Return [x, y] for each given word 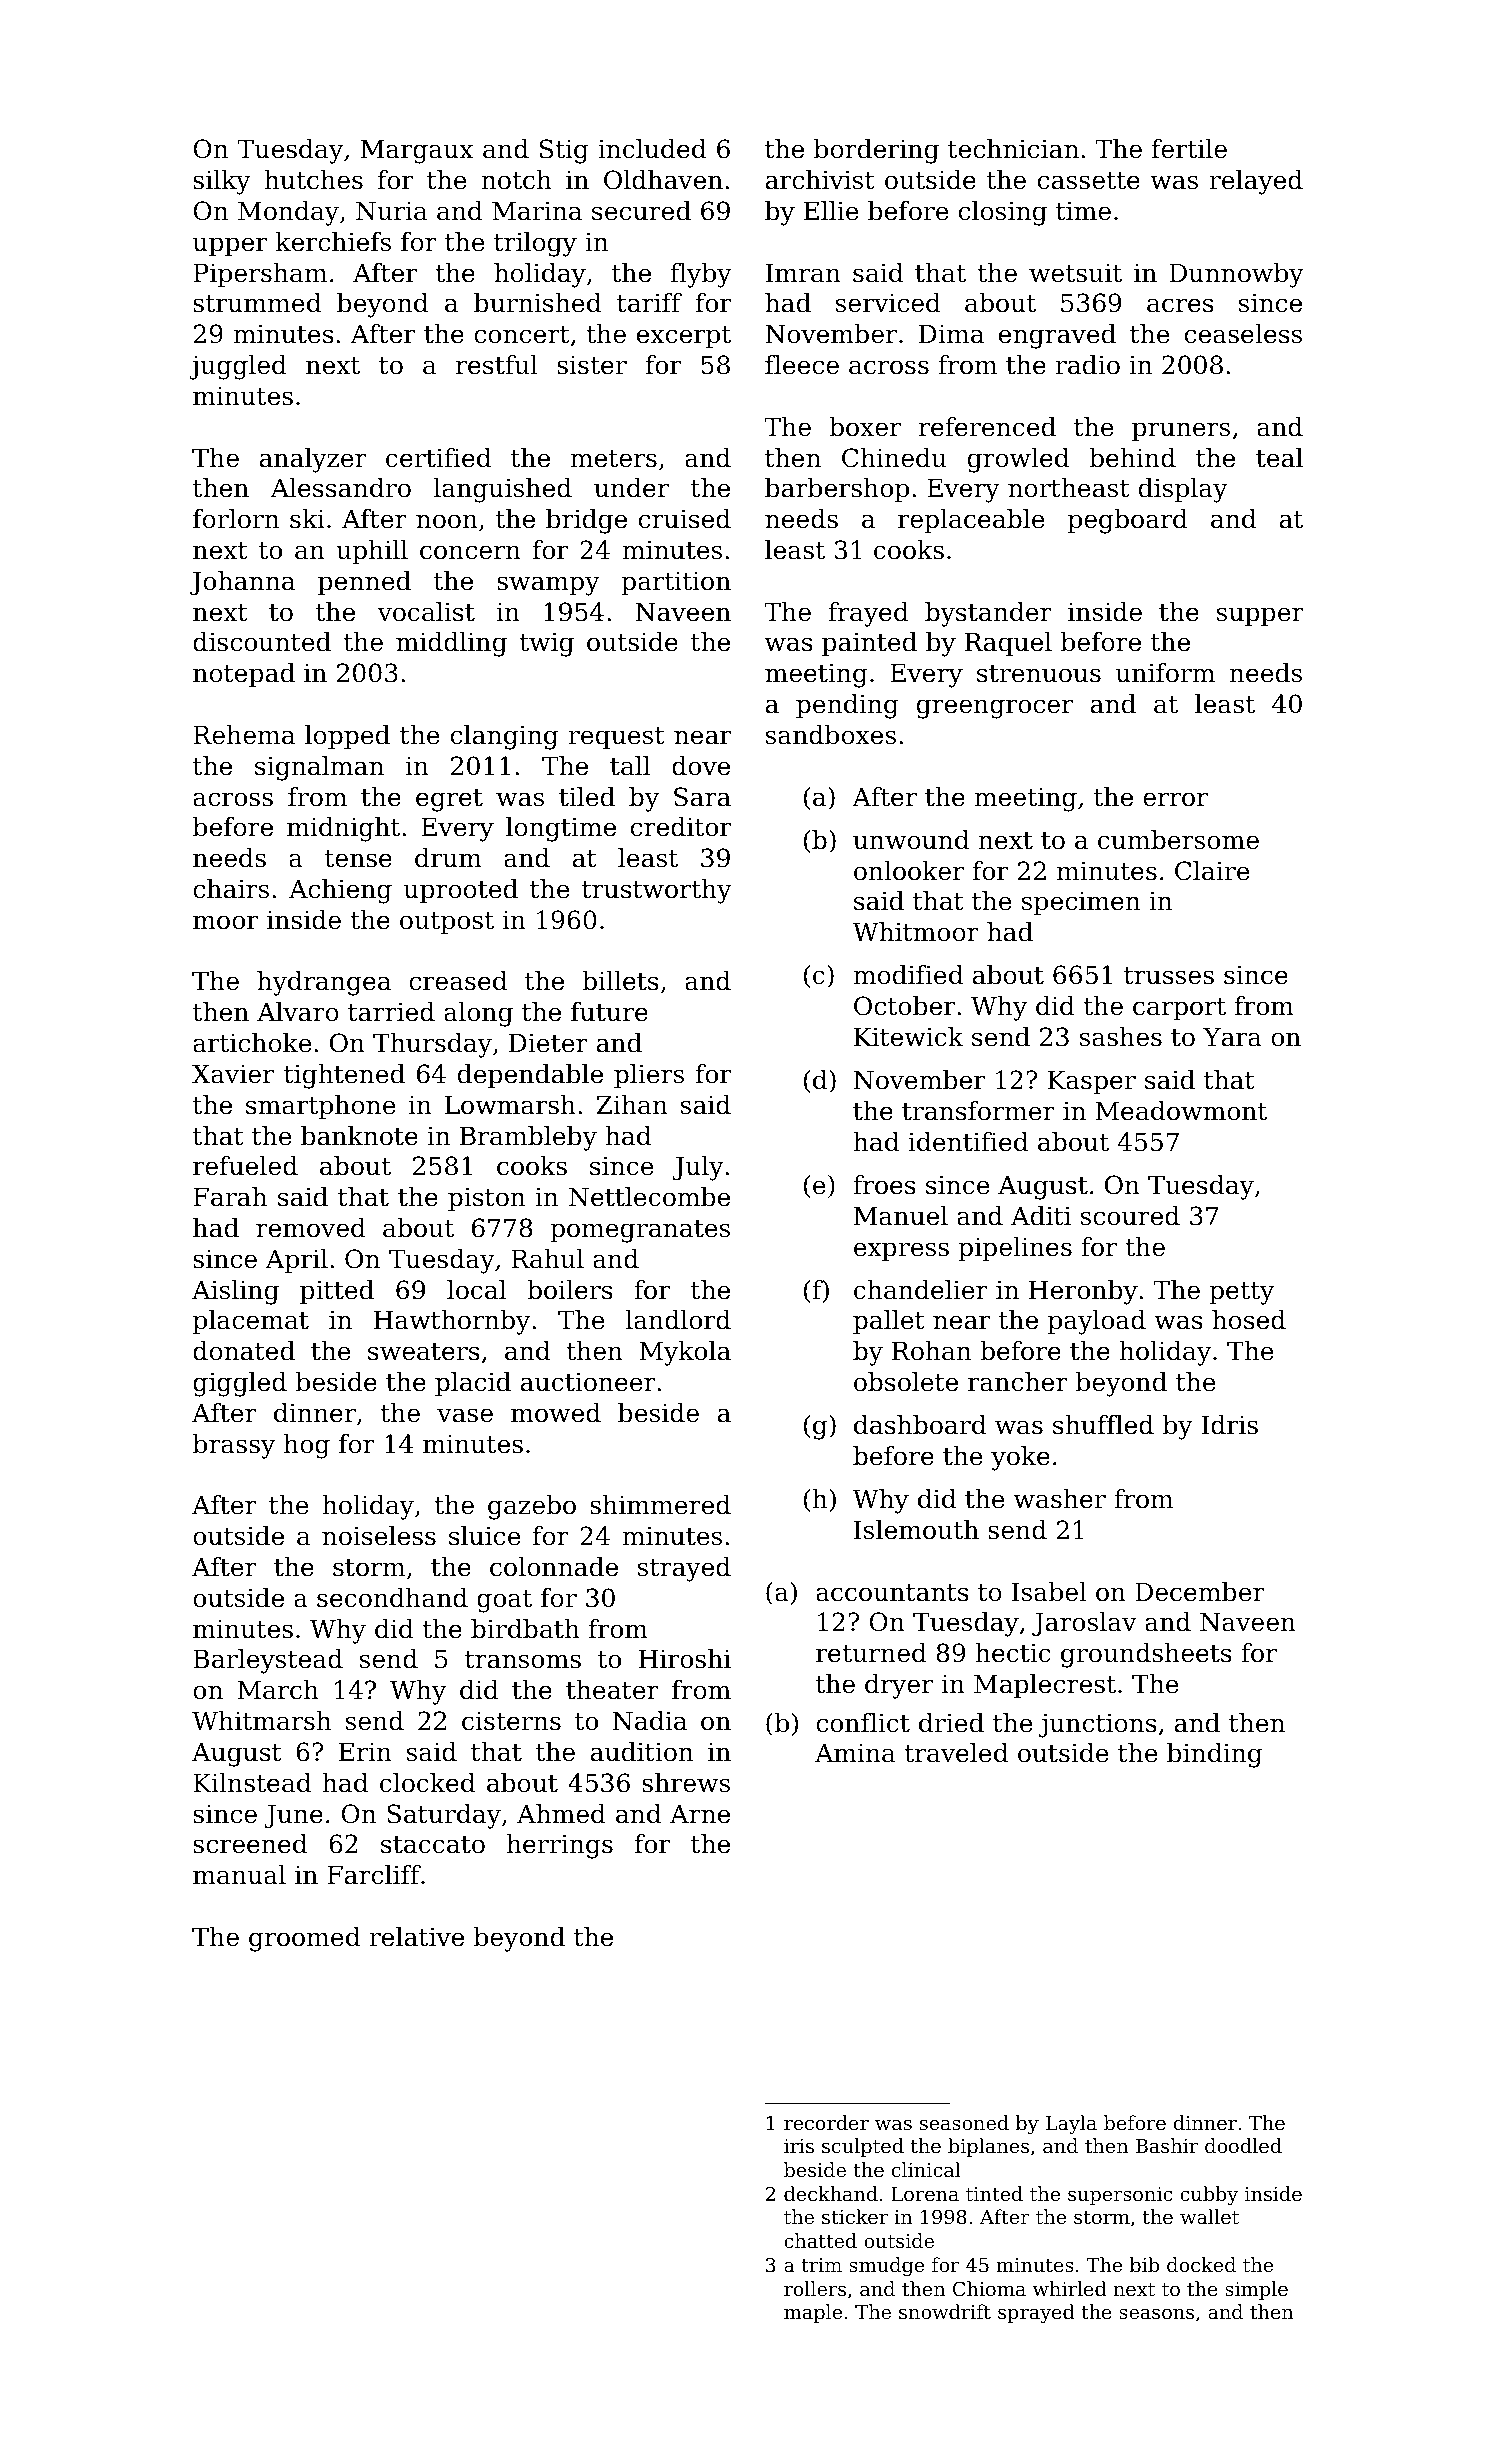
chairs [231, 889]
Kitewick [908, 1037]
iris [799, 2146]
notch [516, 180]
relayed [1256, 182]
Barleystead [268, 1661]
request [616, 738]
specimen [1081, 903]
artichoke [252, 1043]
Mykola [685, 1353]
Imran [803, 273]
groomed [304, 1939]
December [1200, 1592]
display [1183, 490]
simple [1256, 2290]
